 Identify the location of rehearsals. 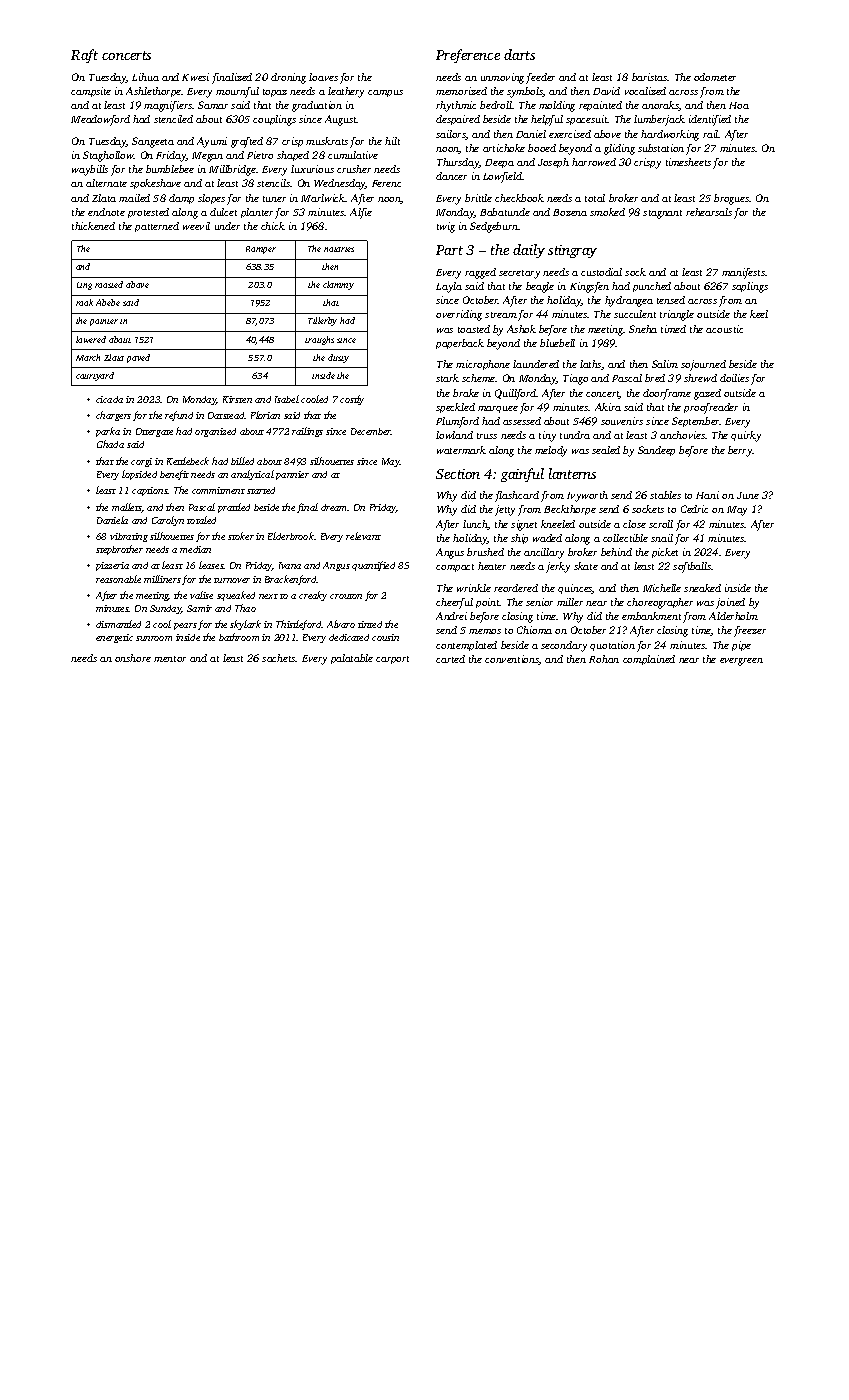
(709, 212).
